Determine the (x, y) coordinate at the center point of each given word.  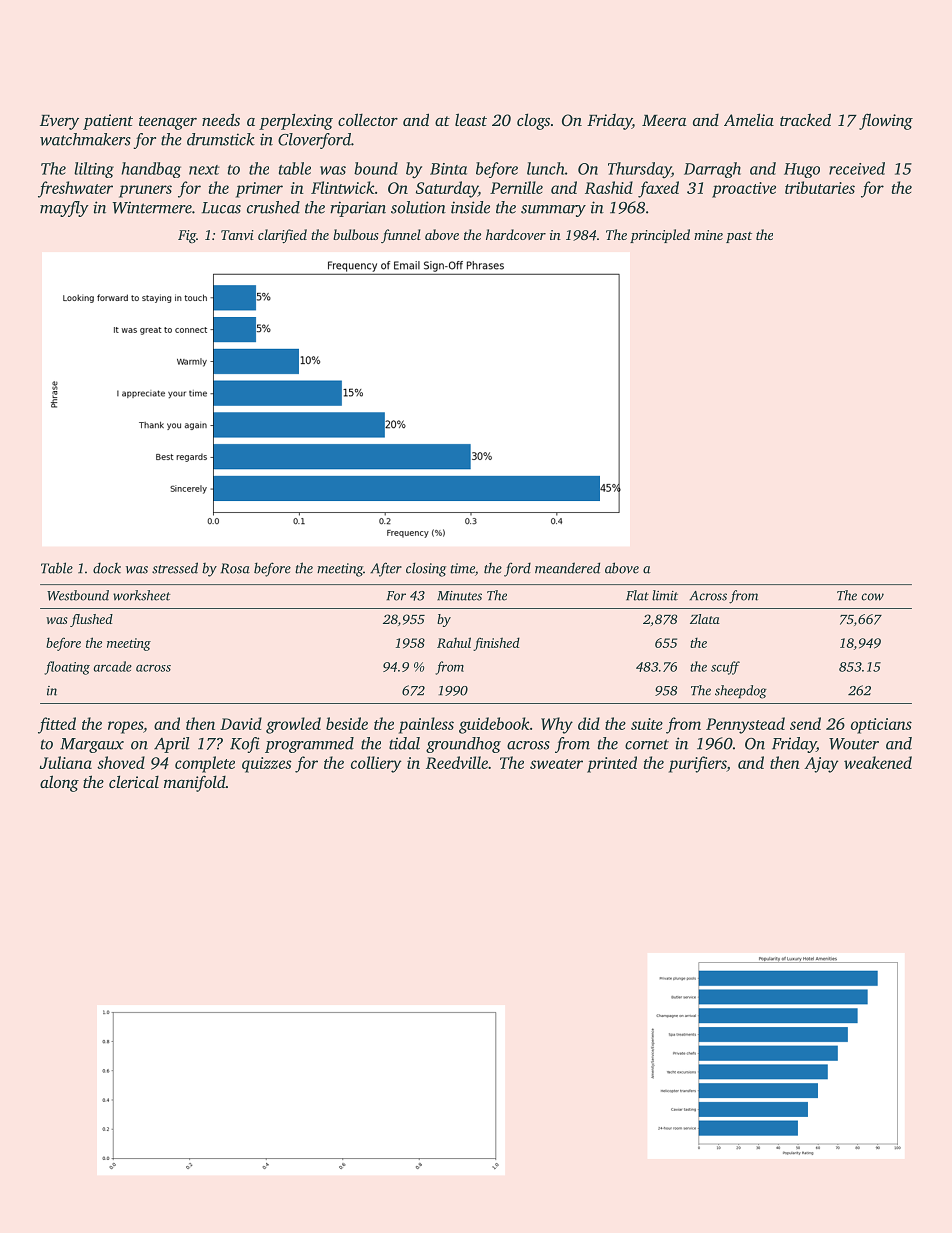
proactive (744, 190)
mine (708, 235)
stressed (175, 568)
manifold (195, 783)
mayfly (64, 209)
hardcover (516, 234)
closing (426, 569)
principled (660, 236)
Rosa (235, 568)
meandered (567, 568)
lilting (94, 170)
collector (368, 119)
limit (665, 595)
